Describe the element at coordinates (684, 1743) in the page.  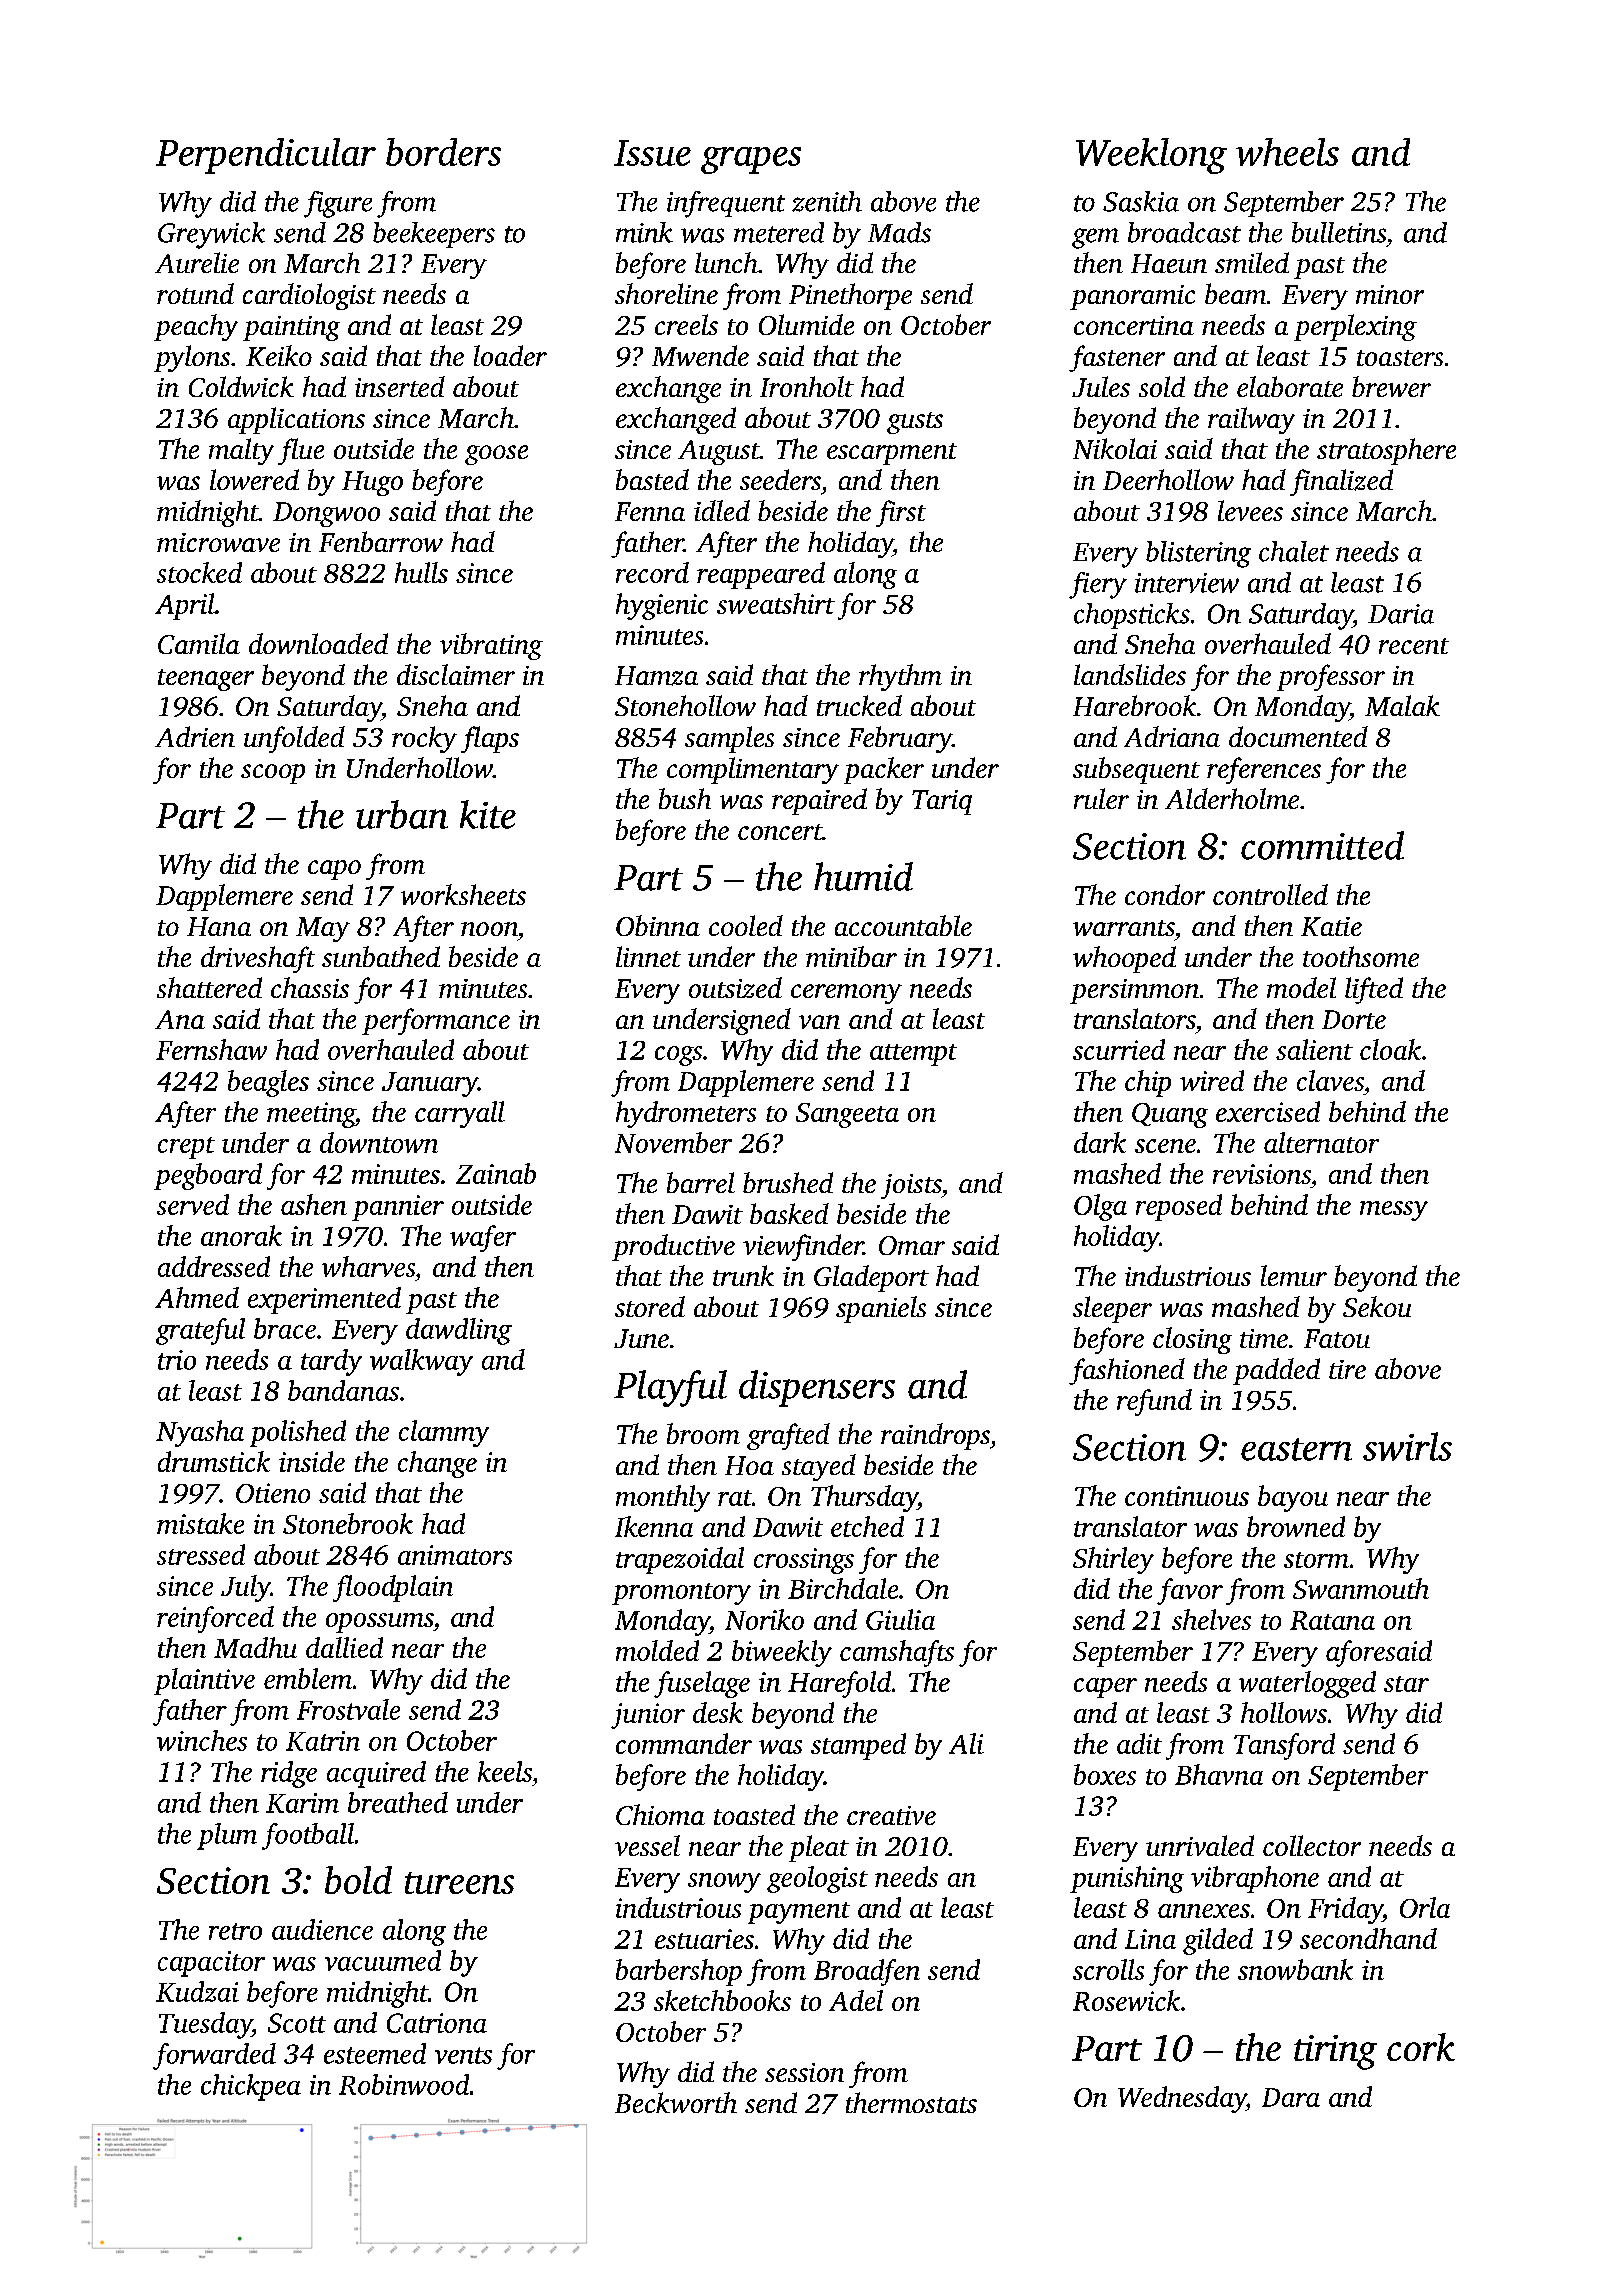
I see `commander` at that location.
